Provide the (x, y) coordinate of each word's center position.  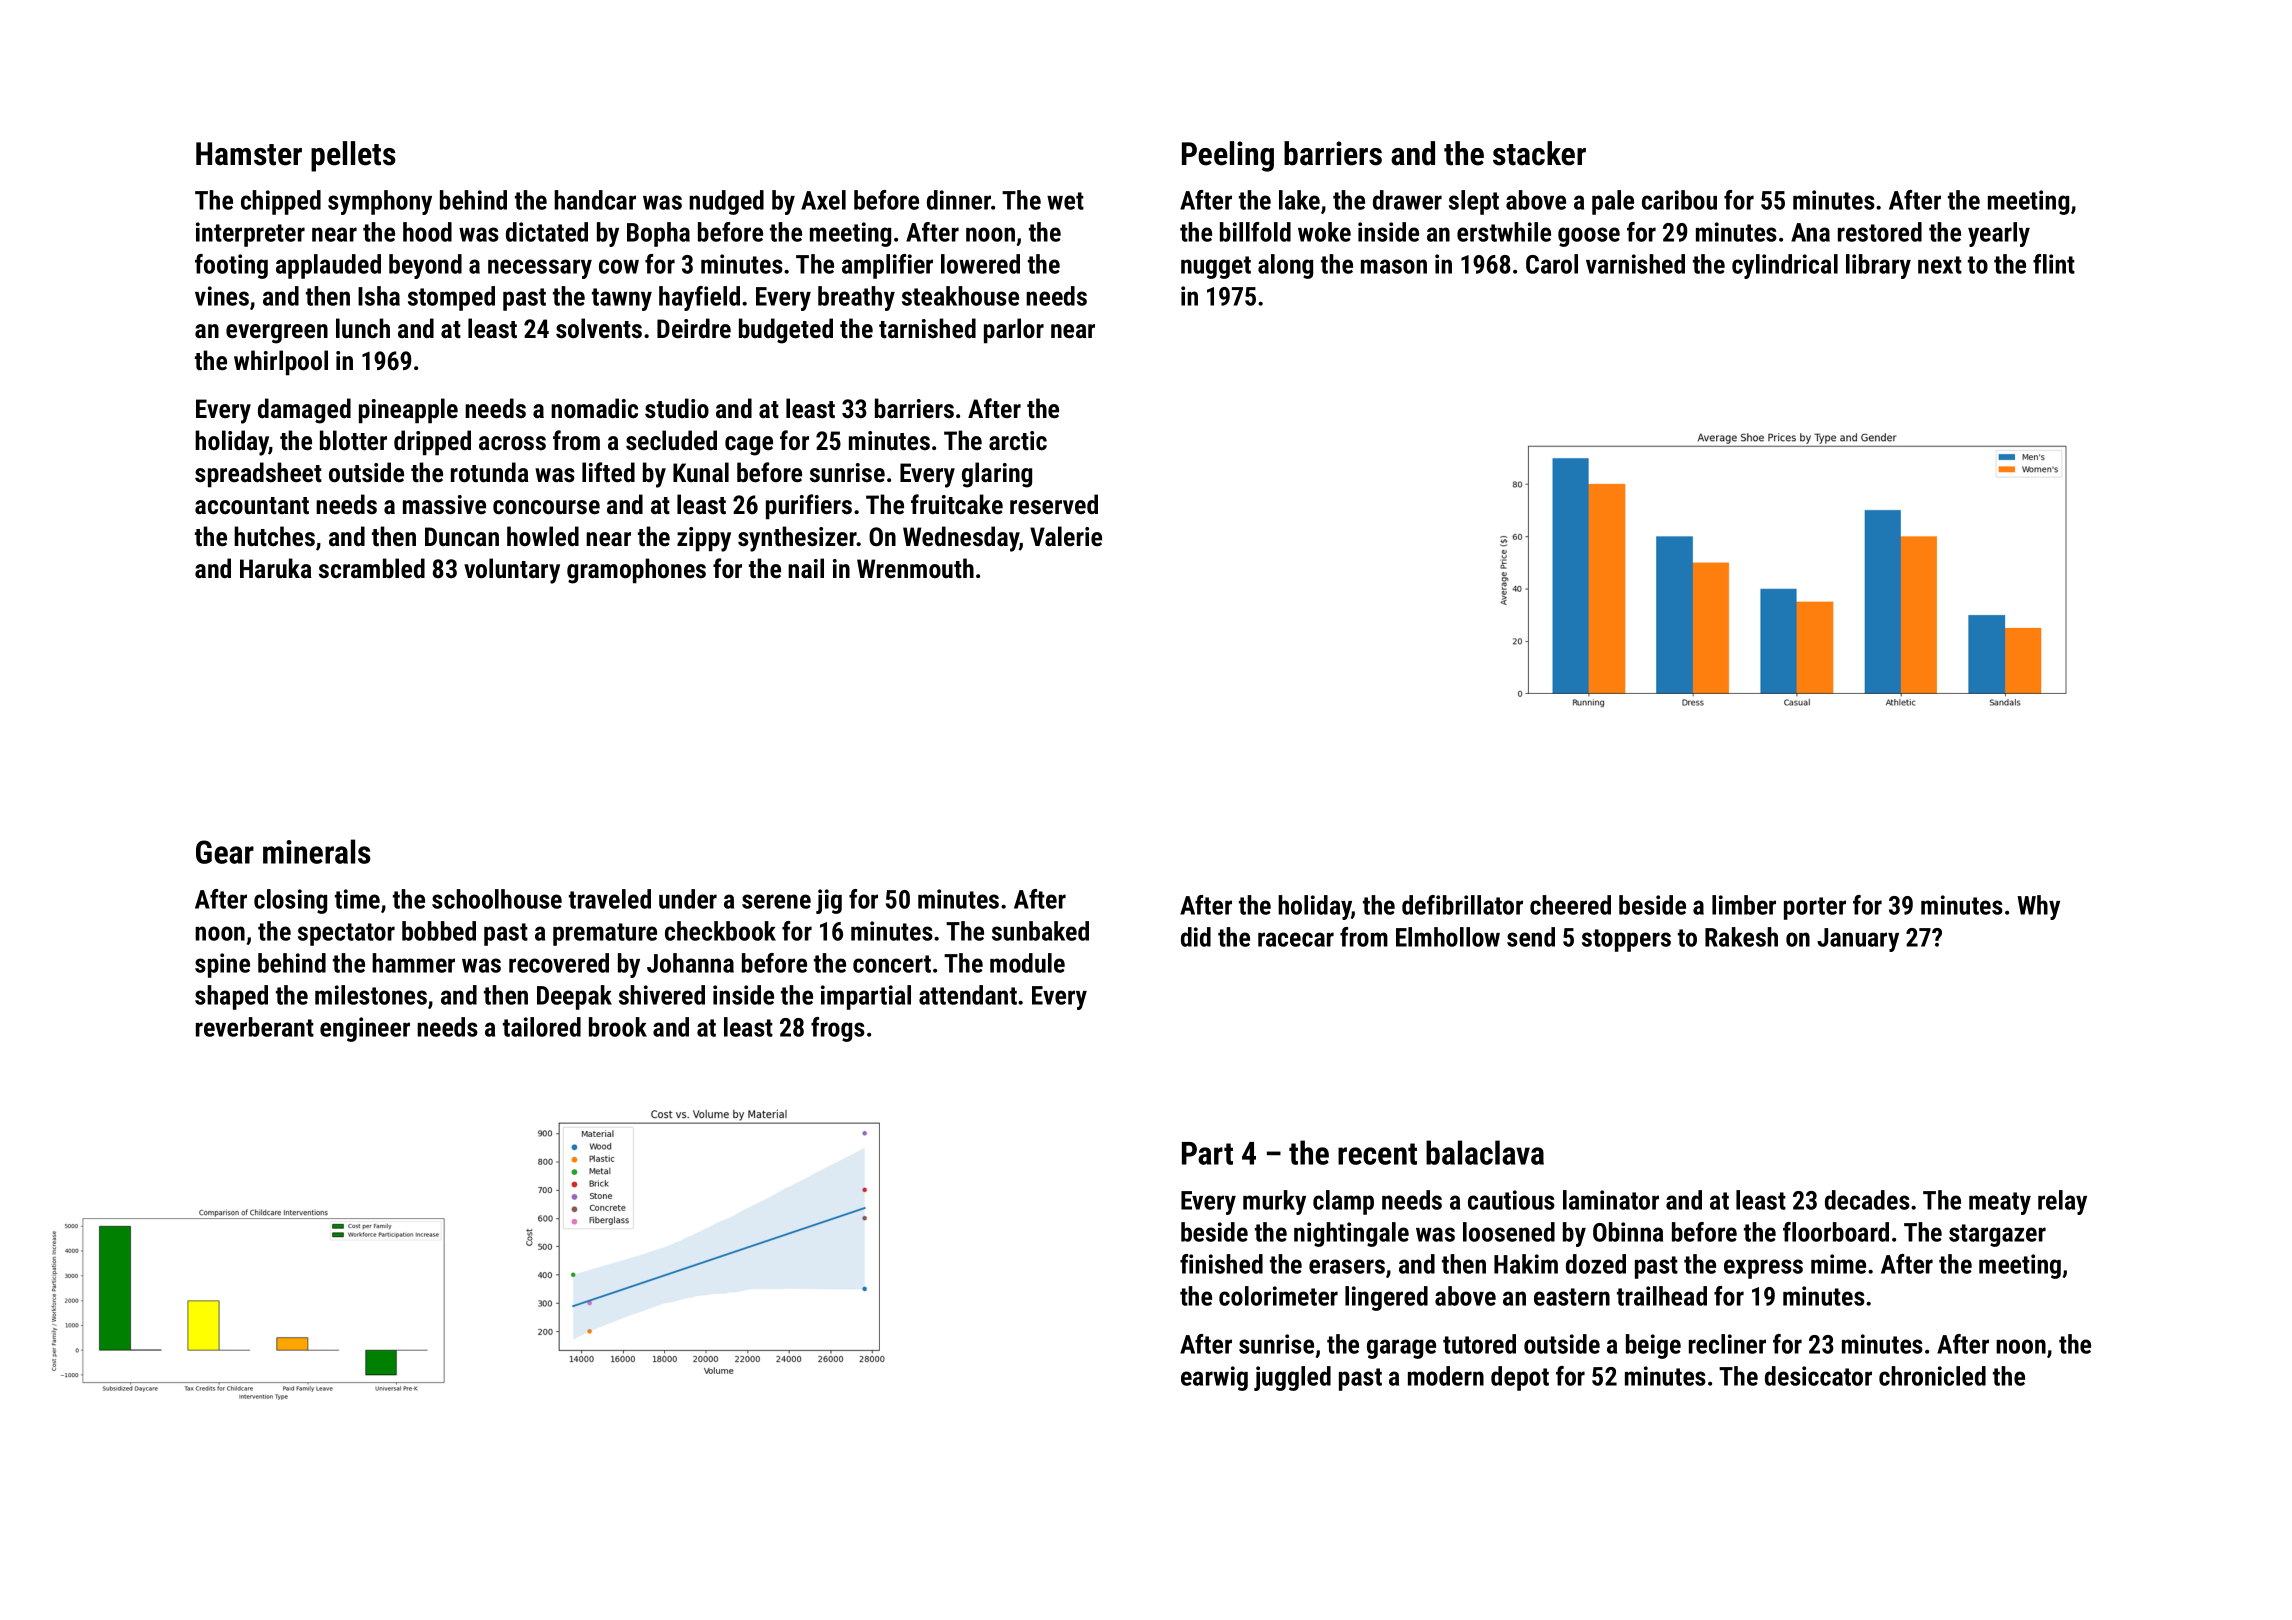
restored (1880, 232)
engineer (365, 1029)
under (688, 899)
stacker (1539, 153)
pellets (353, 156)
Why (2038, 907)
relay (2062, 1202)
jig (829, 901)
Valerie (1066, 536)
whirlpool (281, 363)
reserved (1054, 504)
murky (1274, 1202)
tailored (542, 1027)
